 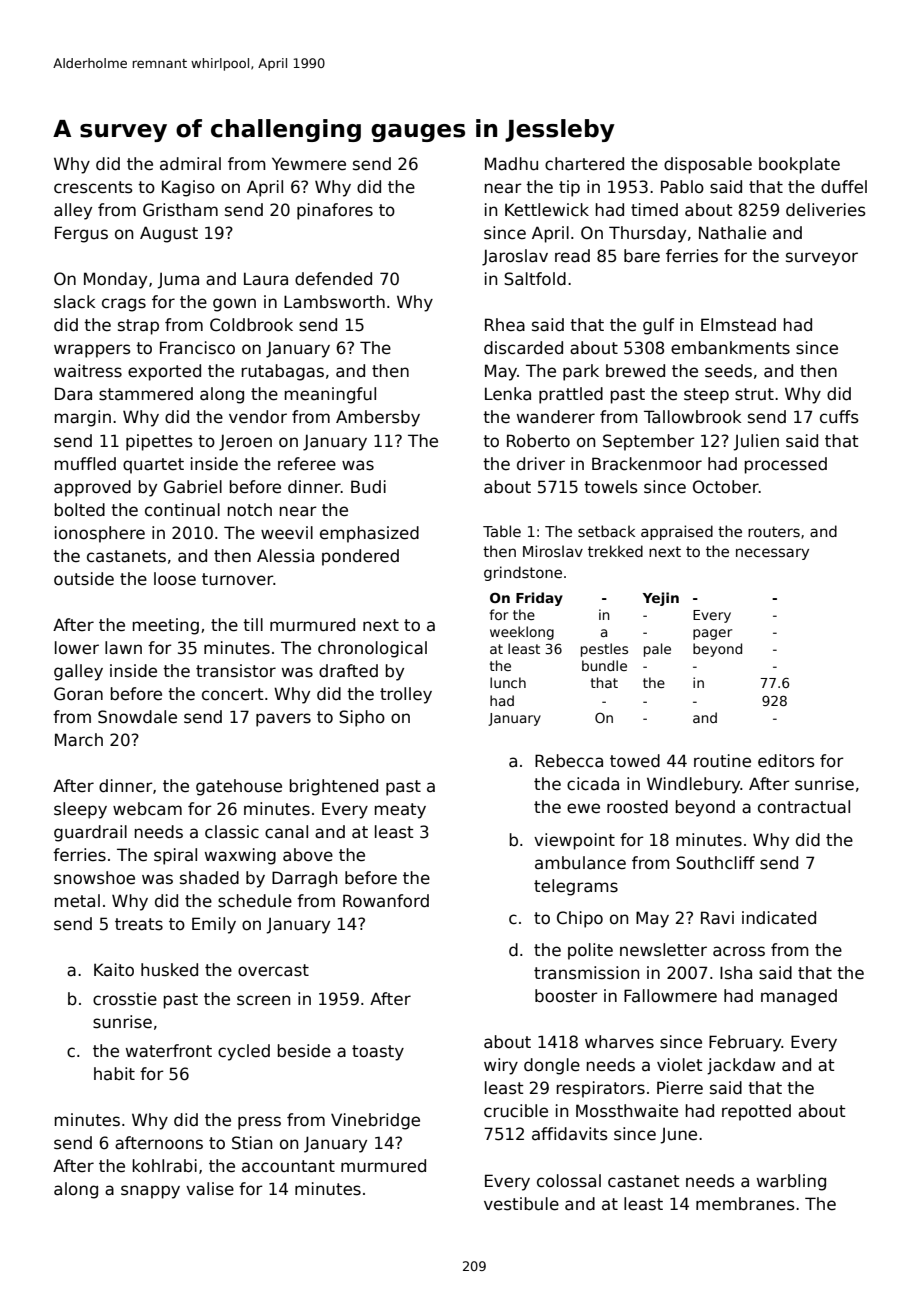 I want to click on Madhu, so click(x=511, y=164).
